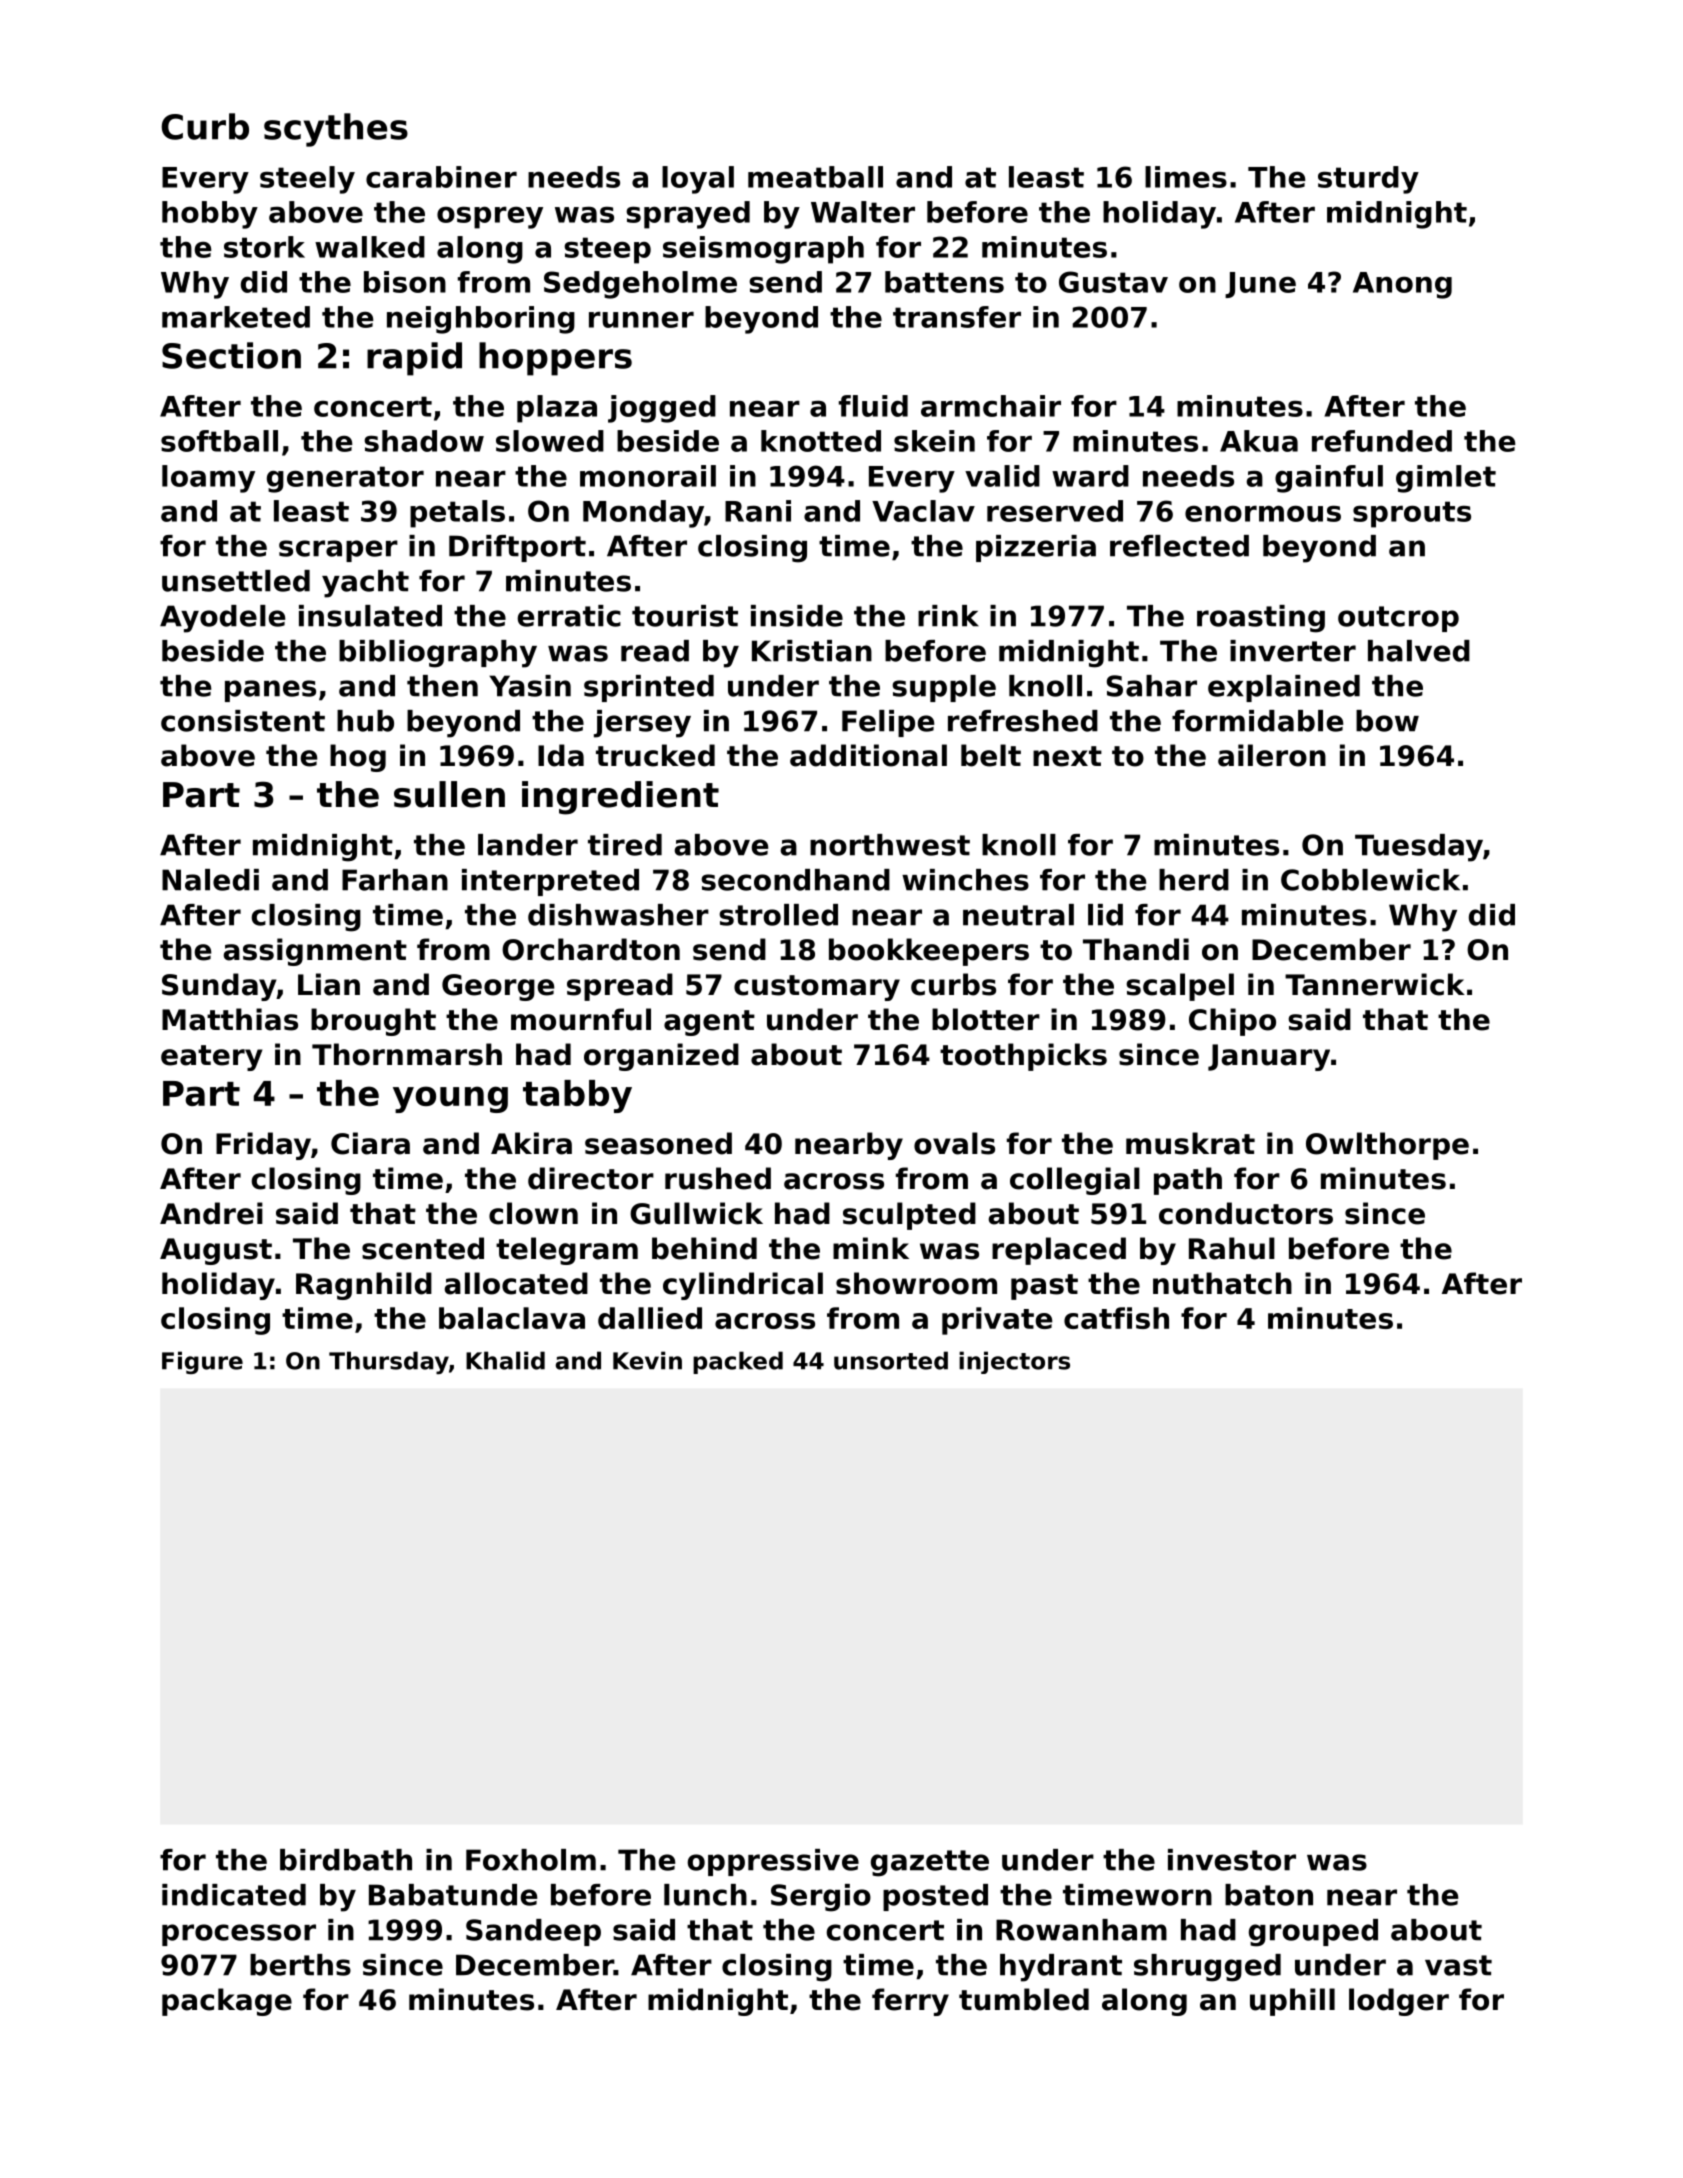 The height and width of the page is (2178, 1683). I want to click on strolled, so click(778, 915).
